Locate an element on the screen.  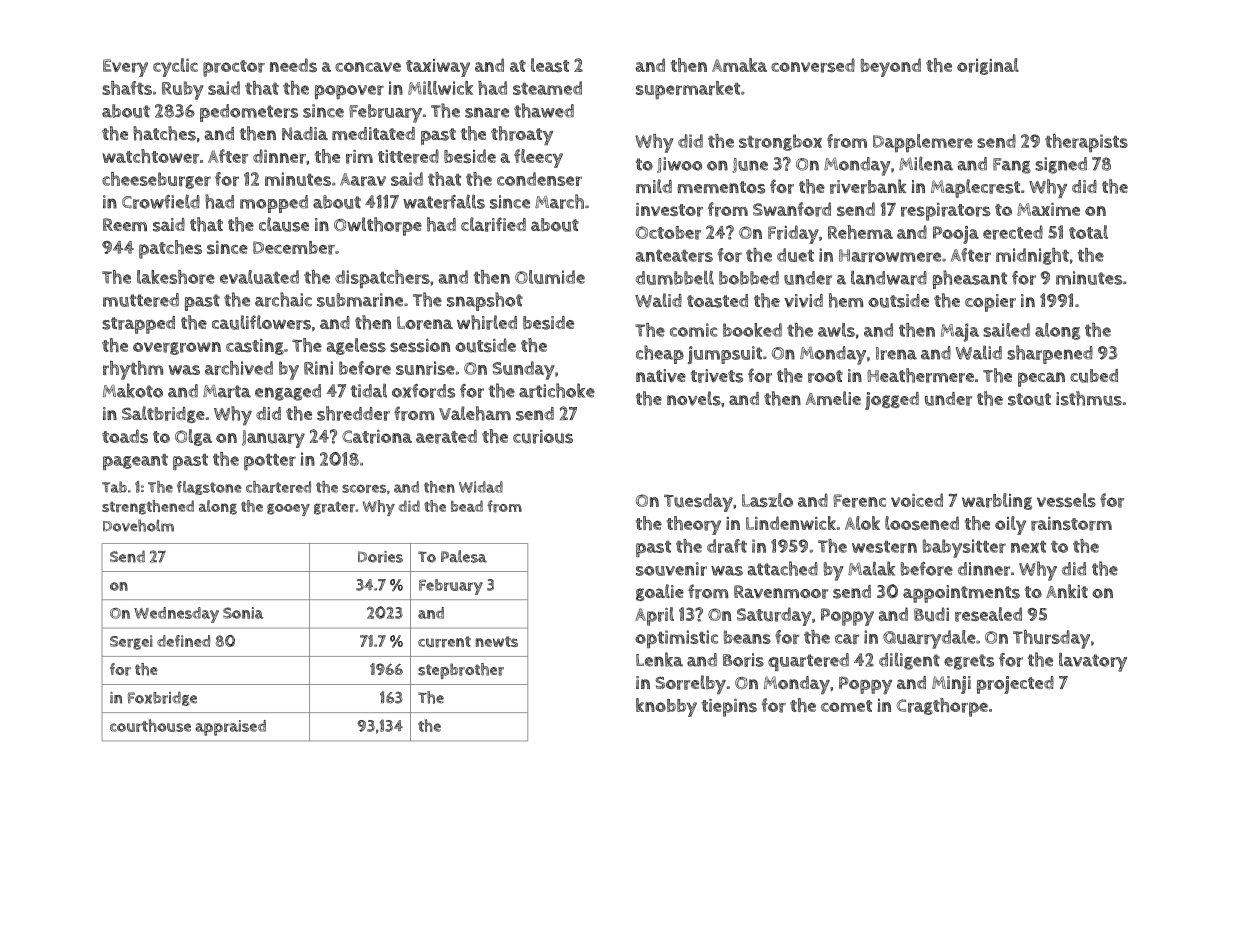
Marta is located at coordinates (227, 391).
